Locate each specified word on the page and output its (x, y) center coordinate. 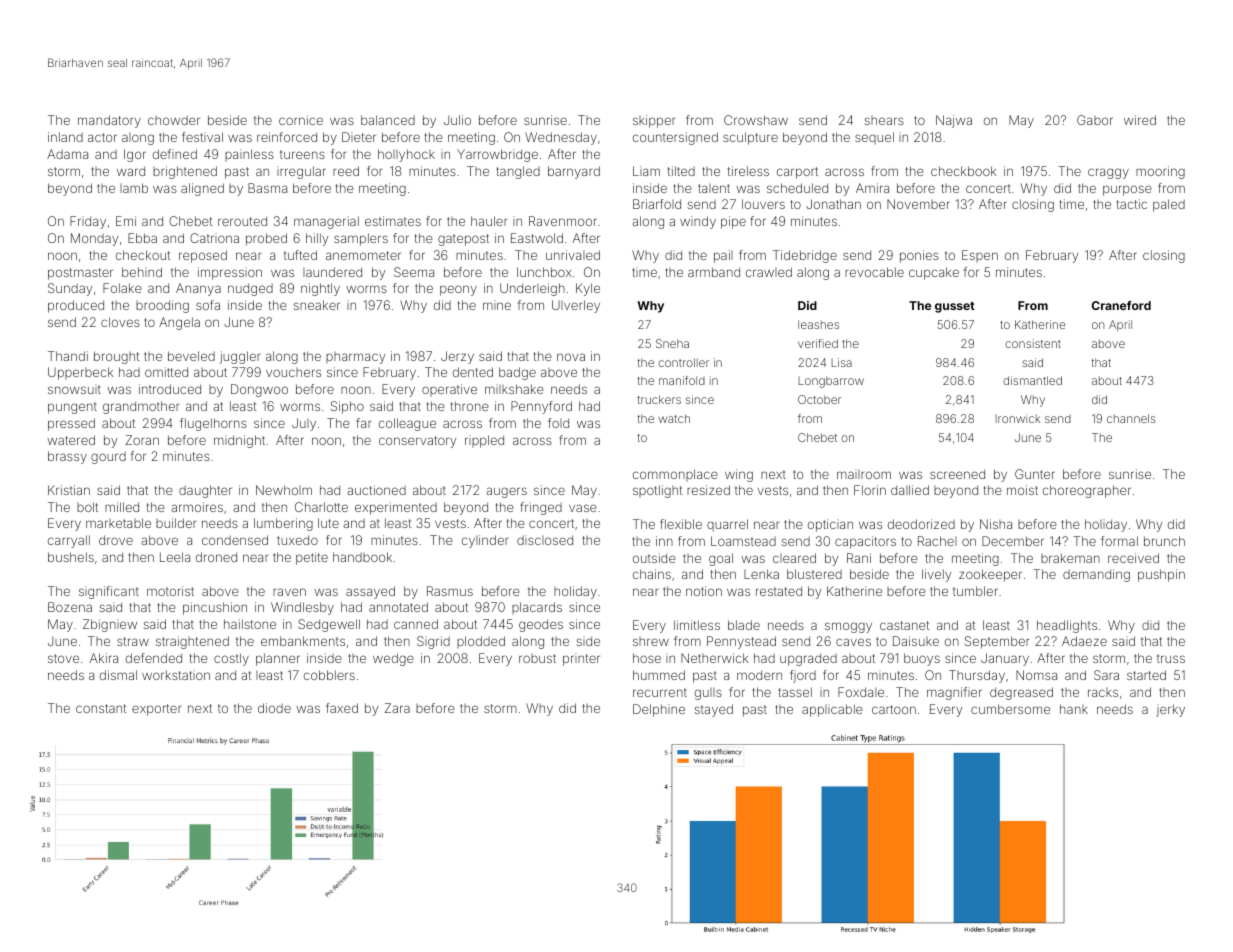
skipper (654, 121)
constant (101, 708)
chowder (174, 120)
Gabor (1095, 120)
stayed (714, 710)
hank (1074, 709)
